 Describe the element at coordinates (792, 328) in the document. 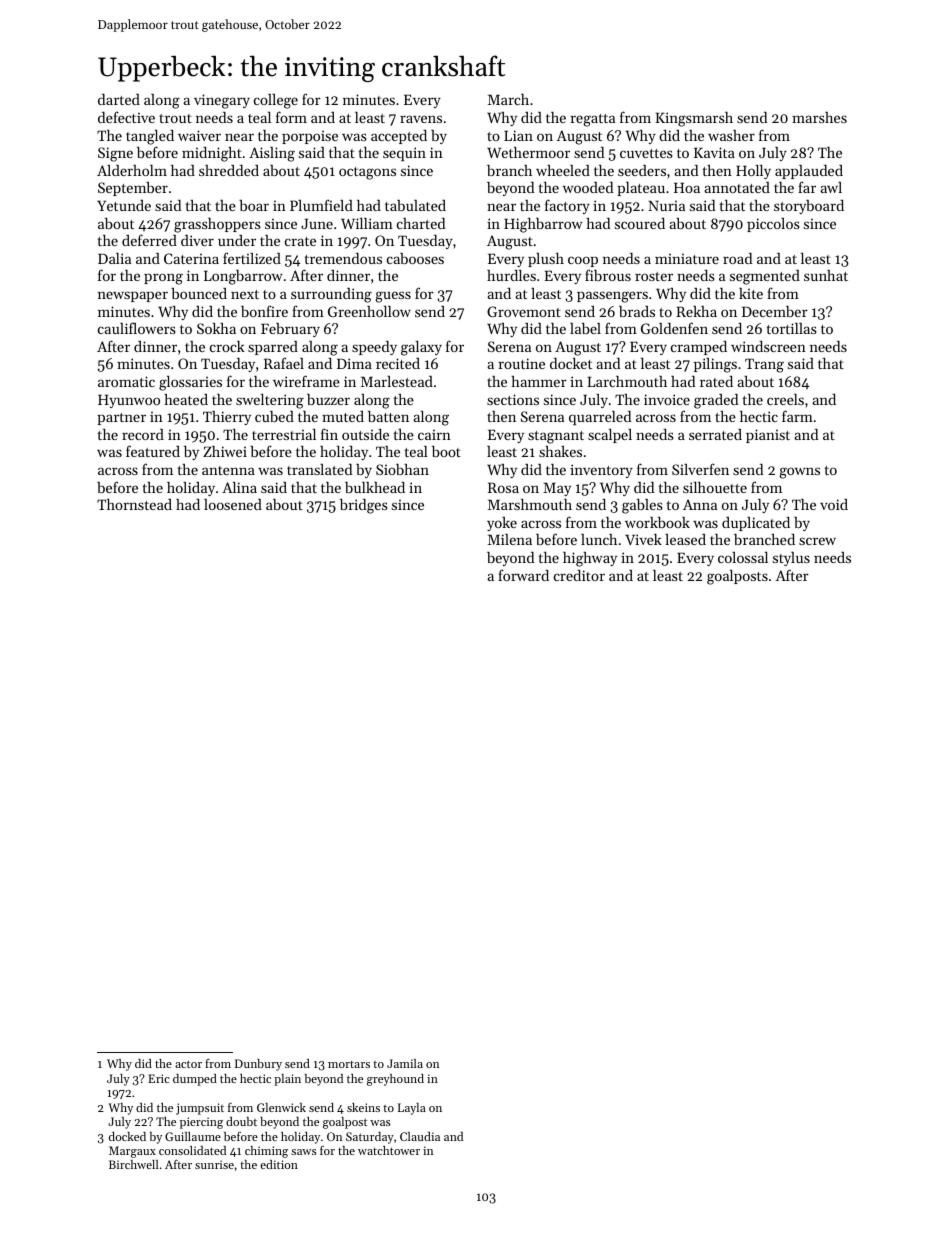

I see `tortillas` at that location.
